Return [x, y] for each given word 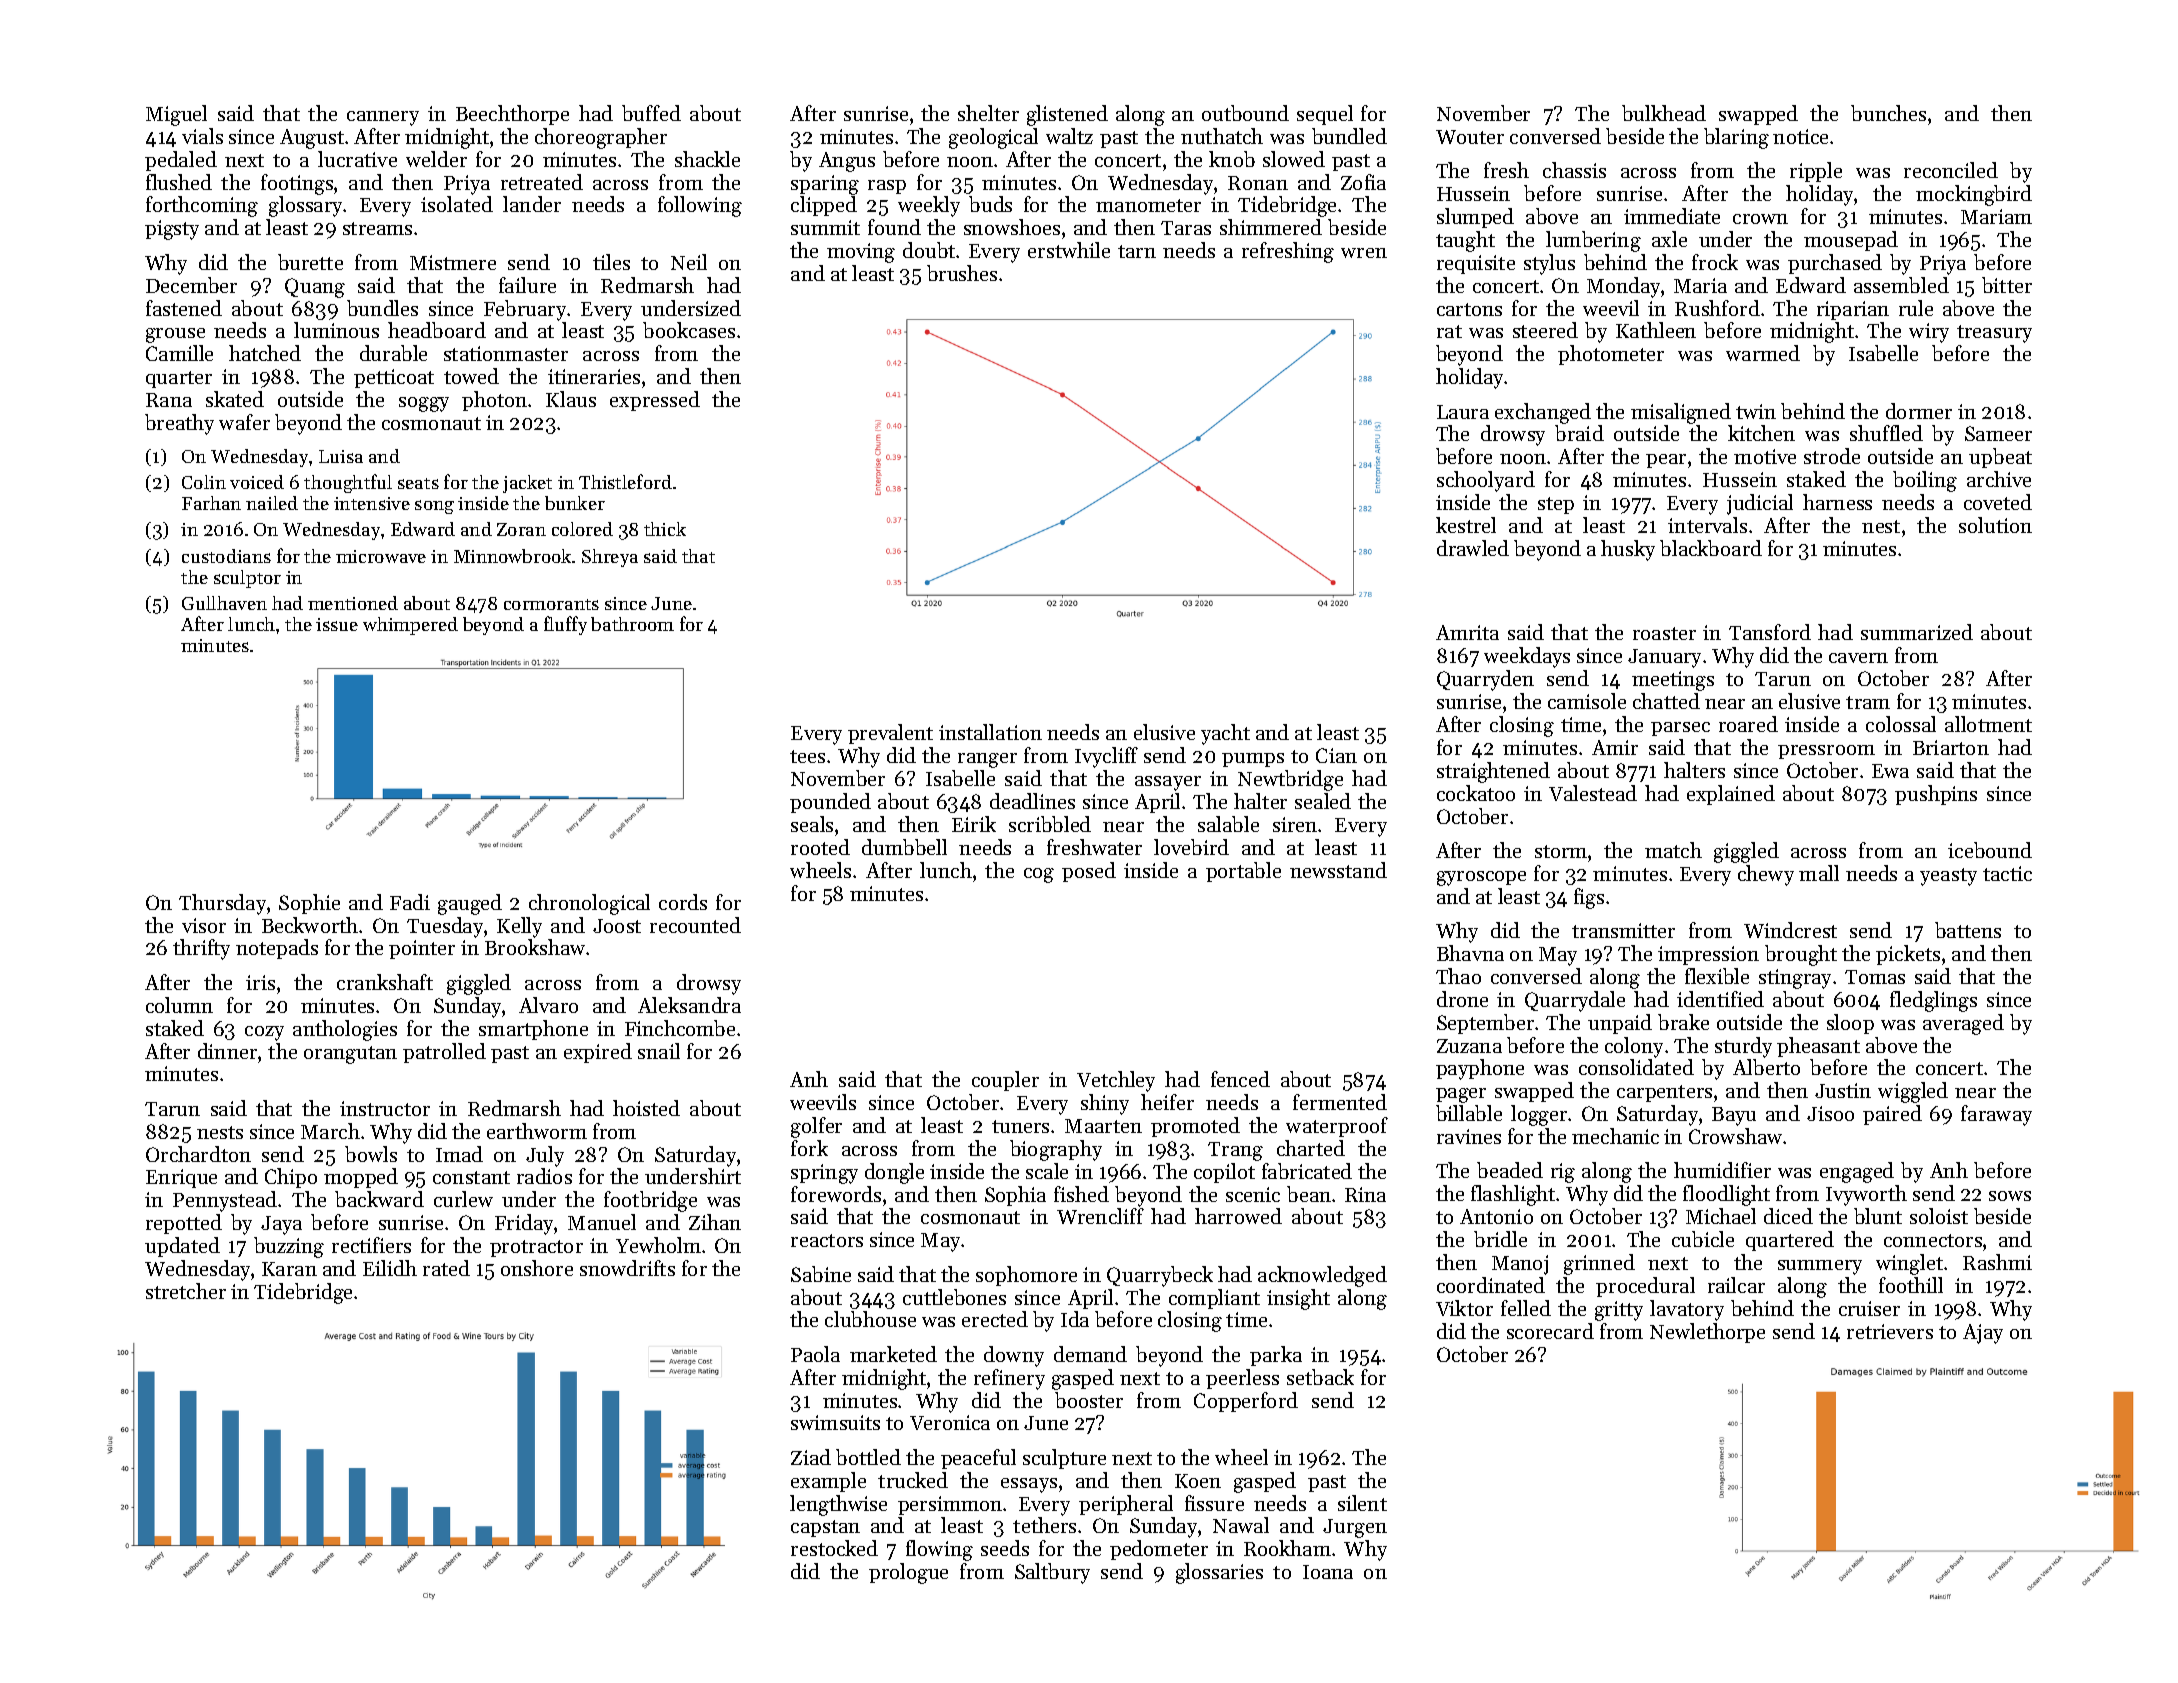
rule [1916, 308]
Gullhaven [224, 603]
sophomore [1026, 1276]
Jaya [281, 1225]
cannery [383, 118]
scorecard [1550, 1331]
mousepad [1851, 241]
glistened [1067, 115]
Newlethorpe [1707, 1333]
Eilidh [390, 1268]
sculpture [1064, 1459]
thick [665, 529]
